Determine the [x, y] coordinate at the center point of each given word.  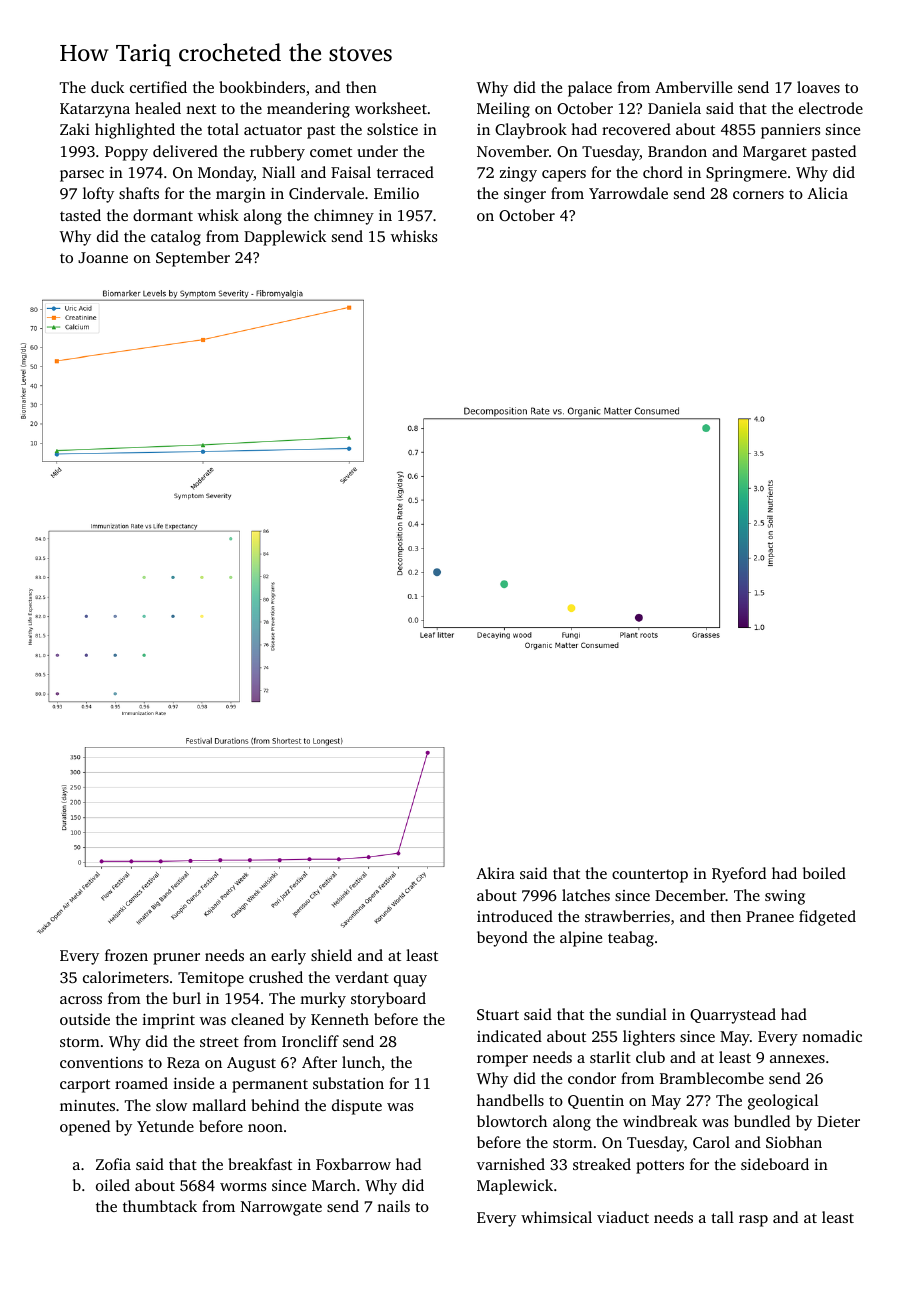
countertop [650, 876]
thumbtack [160, 1206]
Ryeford [739, 875]
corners [758, 195]
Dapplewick [285, 238]
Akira [495, 873]
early [288, 957]
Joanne [103, 257]
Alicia [827, 193]
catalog [176, 238]
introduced [515, 916]
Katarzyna [95, 110]
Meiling [503, 110]
